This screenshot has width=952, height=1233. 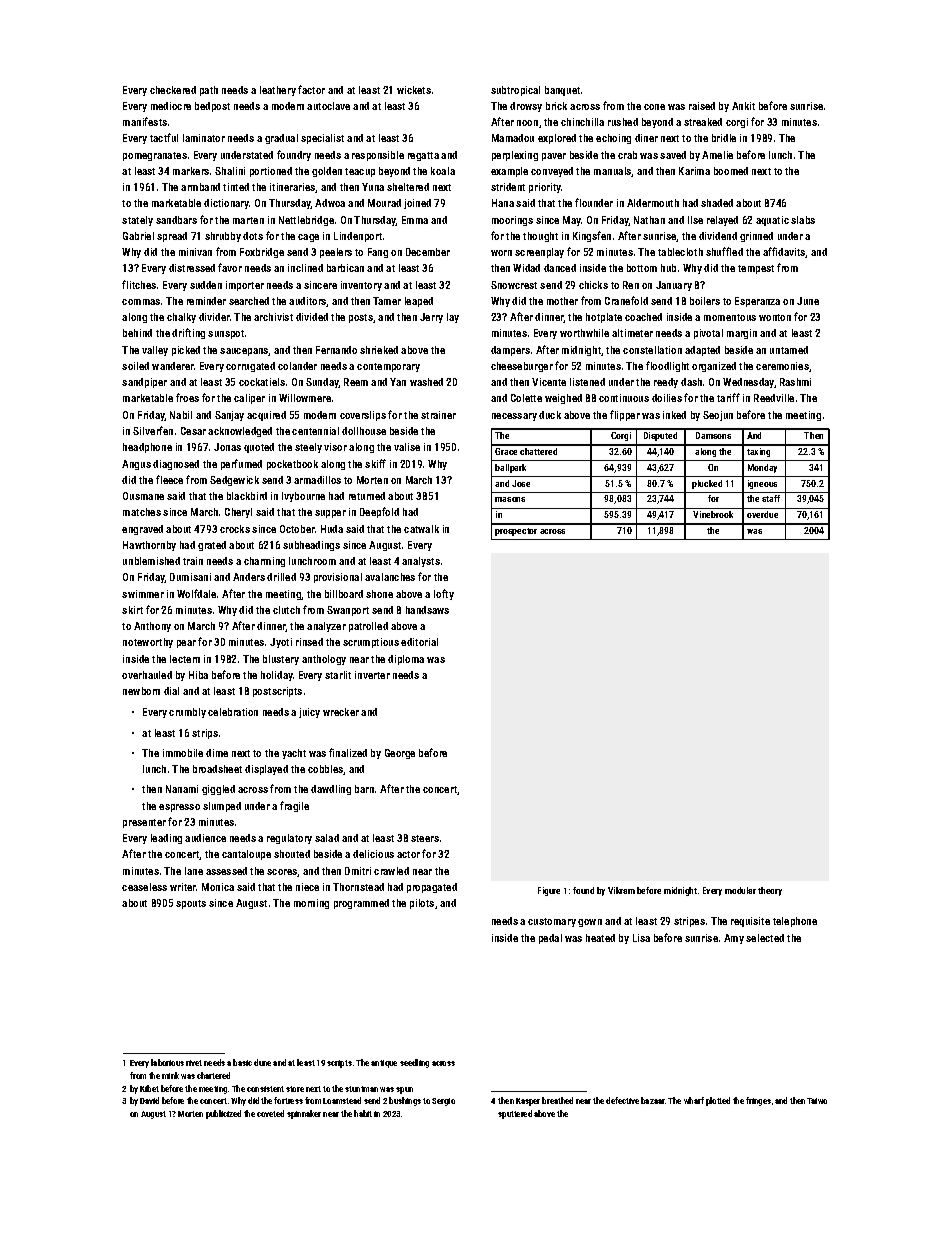 What do you see at coordinates (400, 754) in the screenshot?
I see `George` at bounding box center [400, 754].
